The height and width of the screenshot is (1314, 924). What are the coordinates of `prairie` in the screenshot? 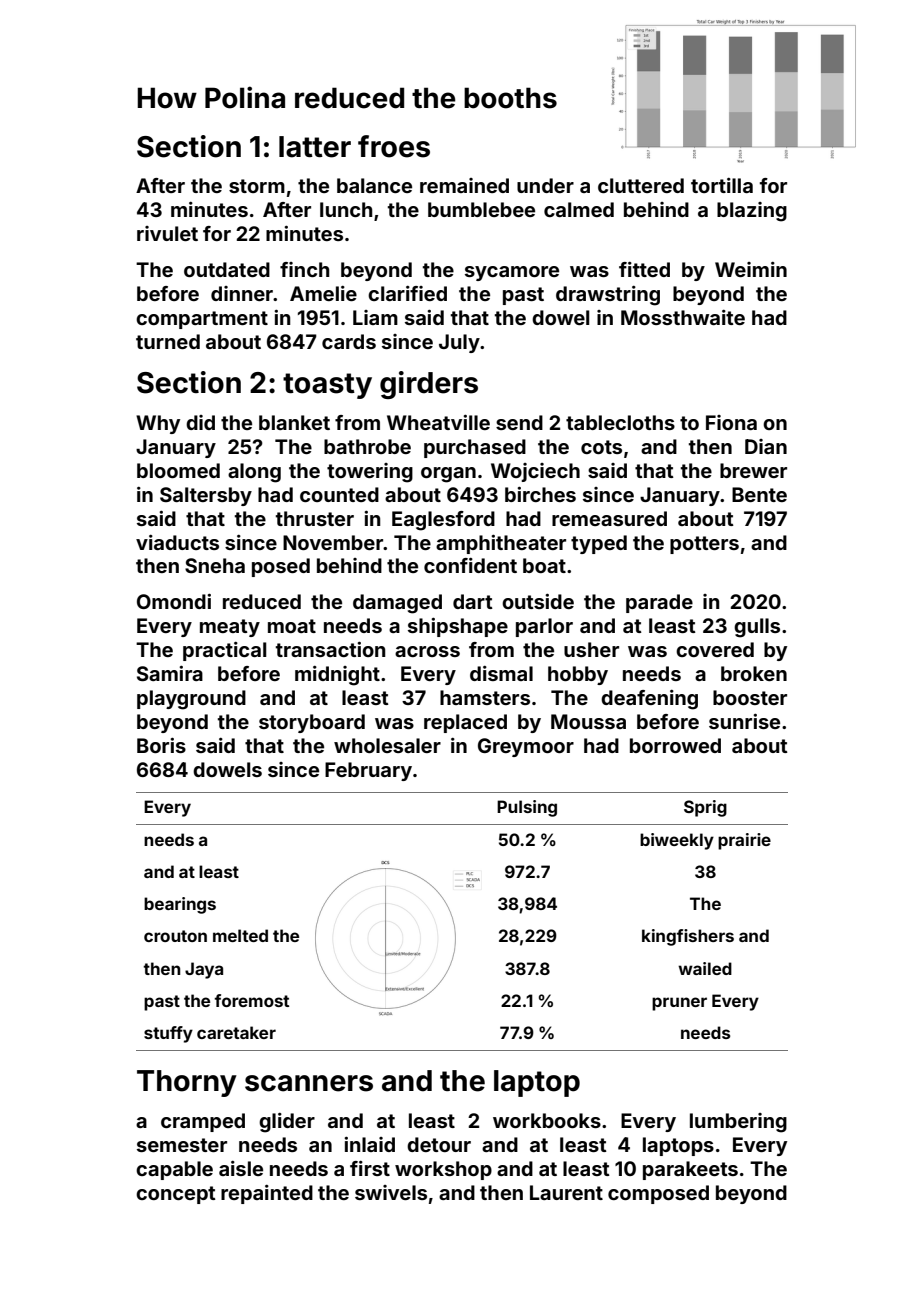 It's located at (744, 841).
